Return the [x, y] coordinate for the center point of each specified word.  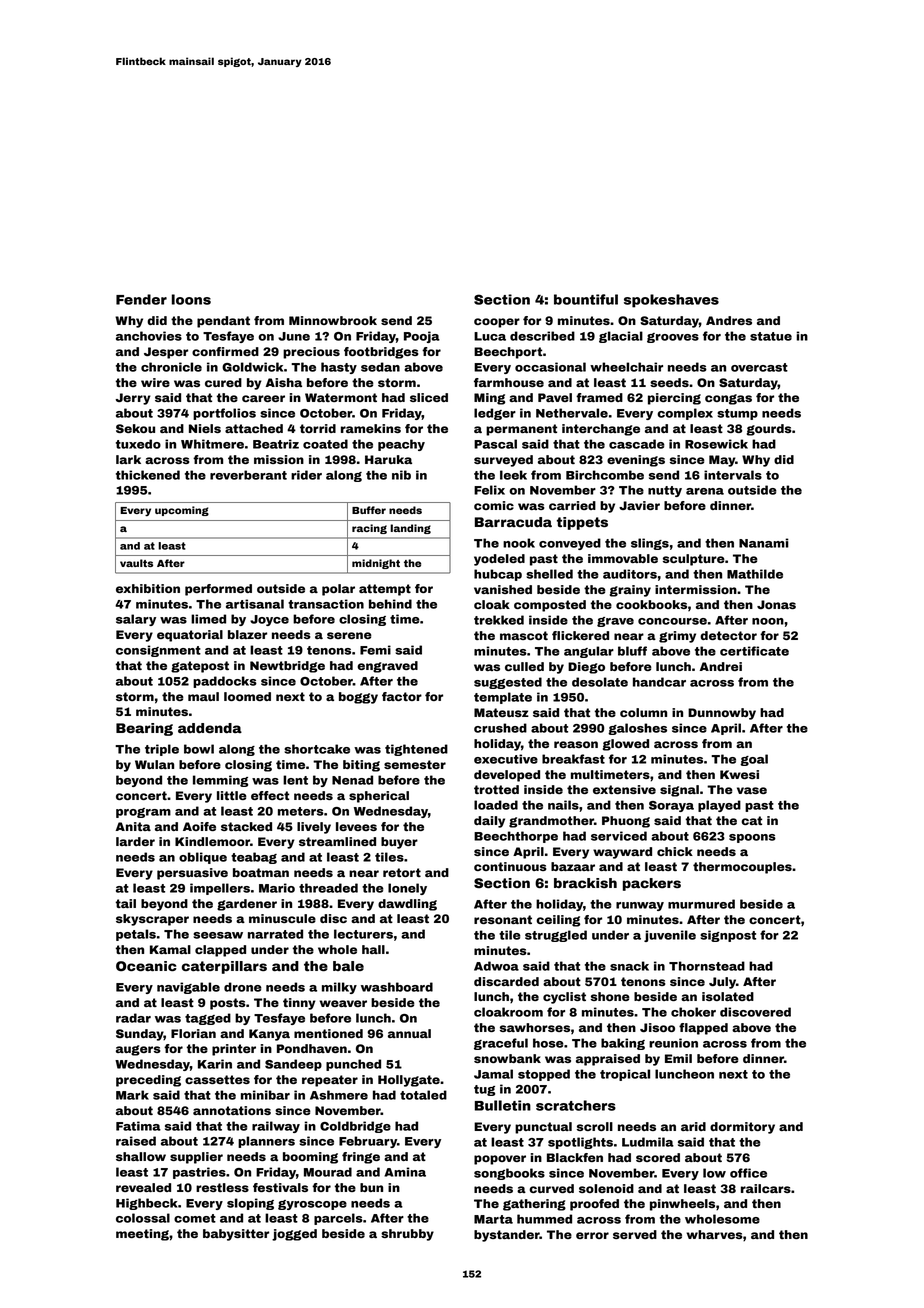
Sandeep [293, 1065]
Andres [729, 320]
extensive [624, 789]
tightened [416, 750]
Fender [141, 299]
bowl [199, 749]
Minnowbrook [333, 320]
